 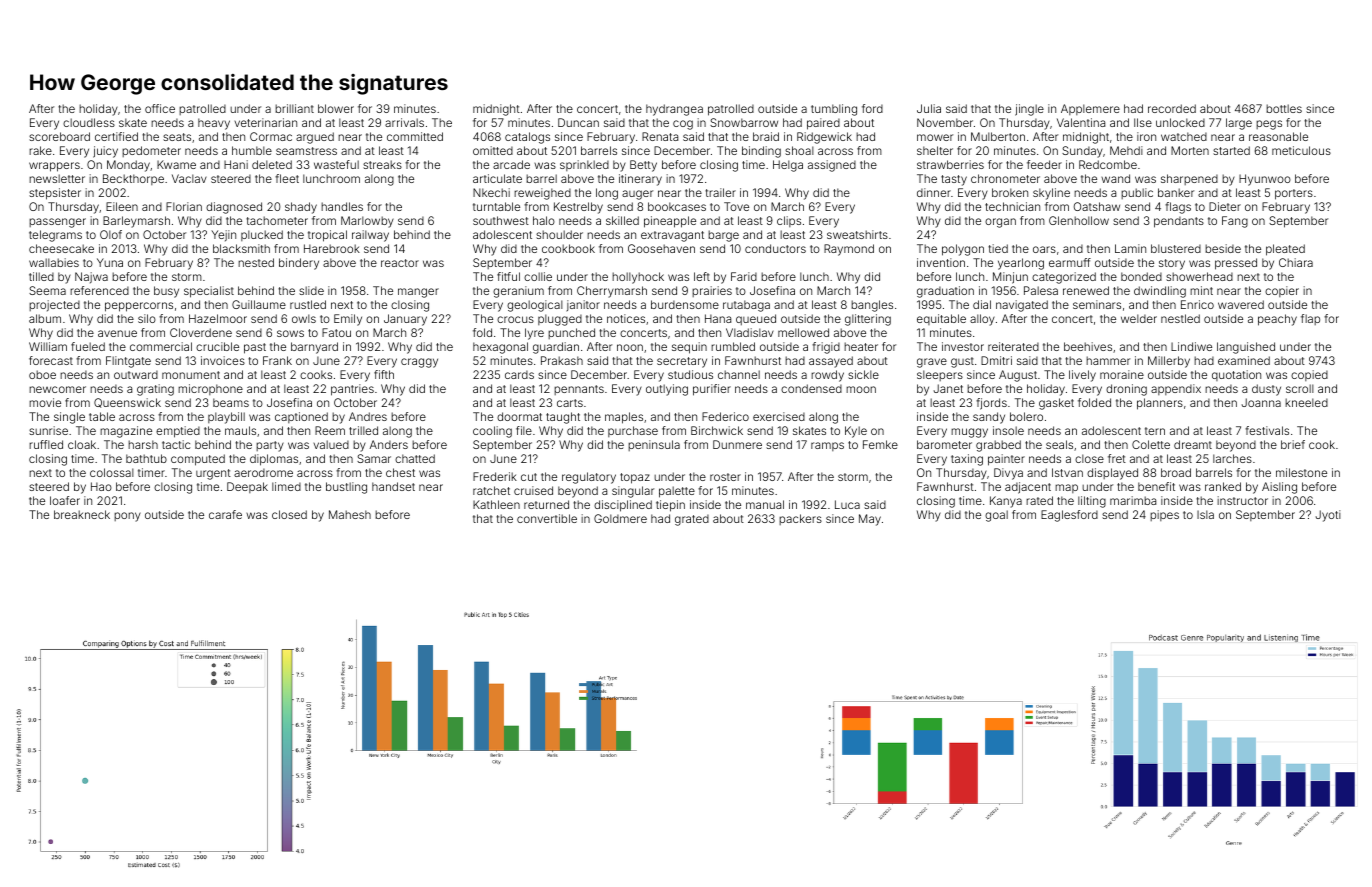 What do you see at coordinates (533, 490) in the screenshot?
I see `cruised` at bounding box center [533, 490].
